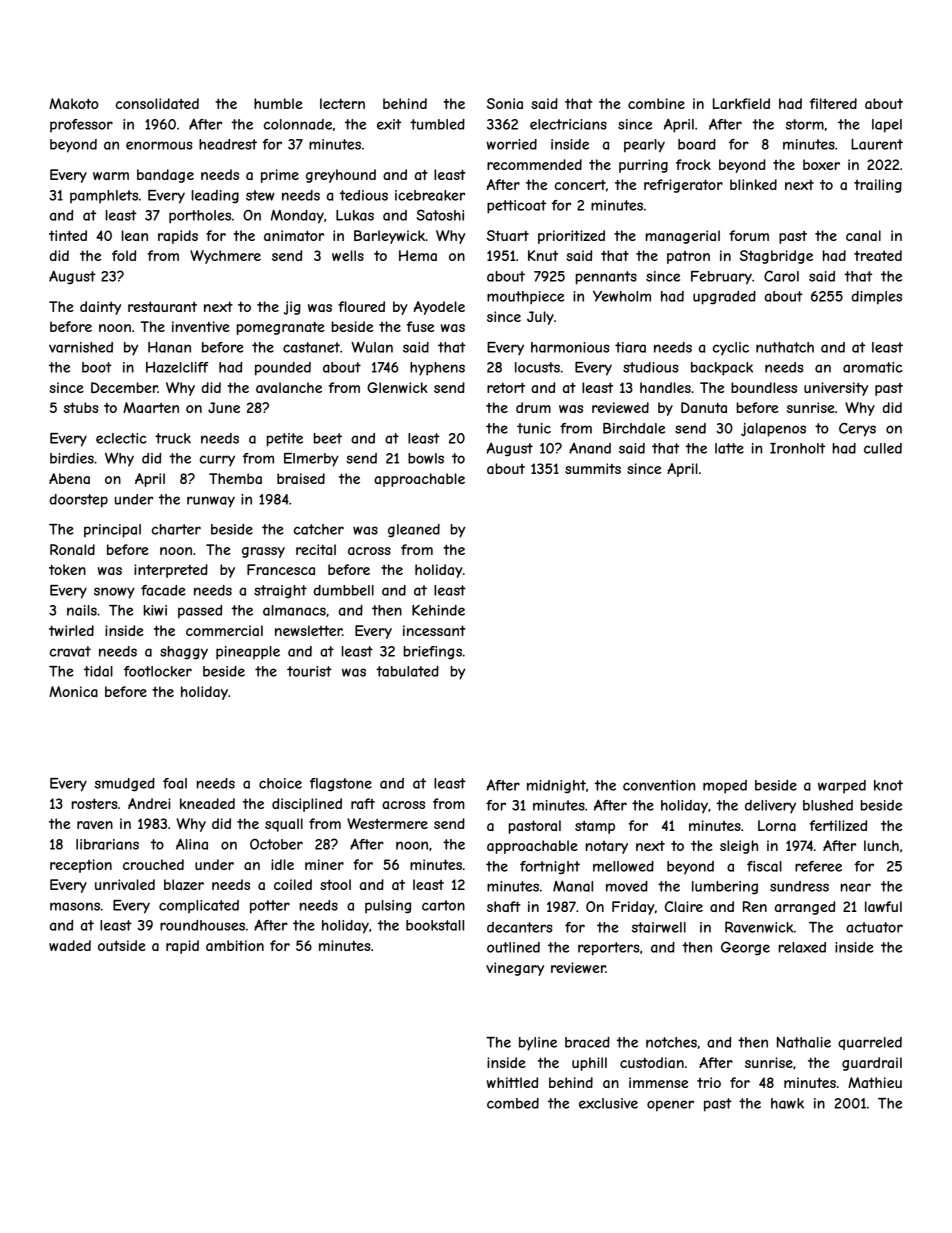  I want to click on July, so click(540, 318).
